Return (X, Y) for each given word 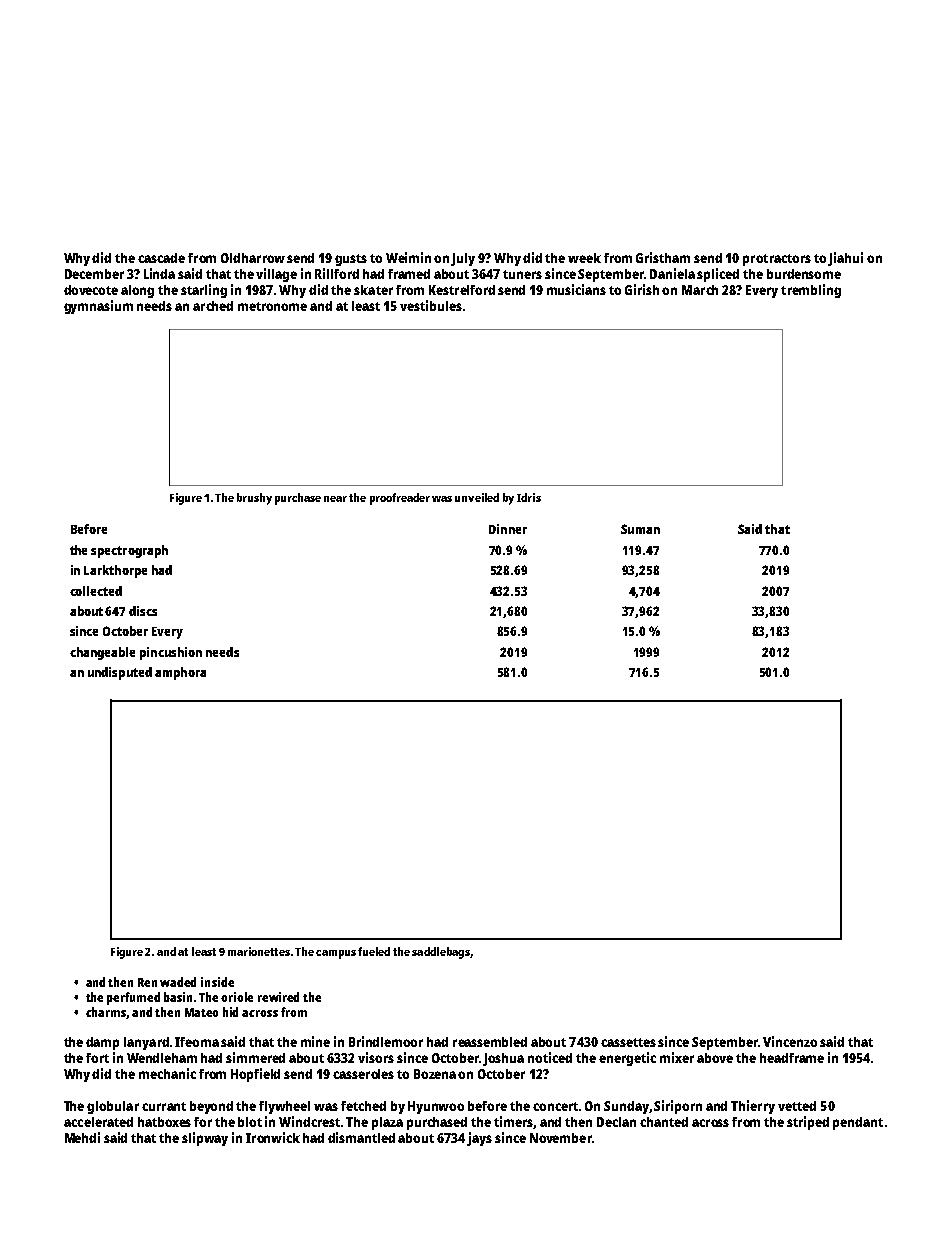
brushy (254, 499)
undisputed (120, 673)
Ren (147, 982)
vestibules (431, 305)
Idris (529, 497)
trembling (811, 291)
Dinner (508, 529)
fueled (374, 951)
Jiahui (845, 259)
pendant (858, 1123)
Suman (640, 529)
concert (555, 1106)
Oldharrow (253, 258)
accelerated (98, 1122)
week (584, 258)
